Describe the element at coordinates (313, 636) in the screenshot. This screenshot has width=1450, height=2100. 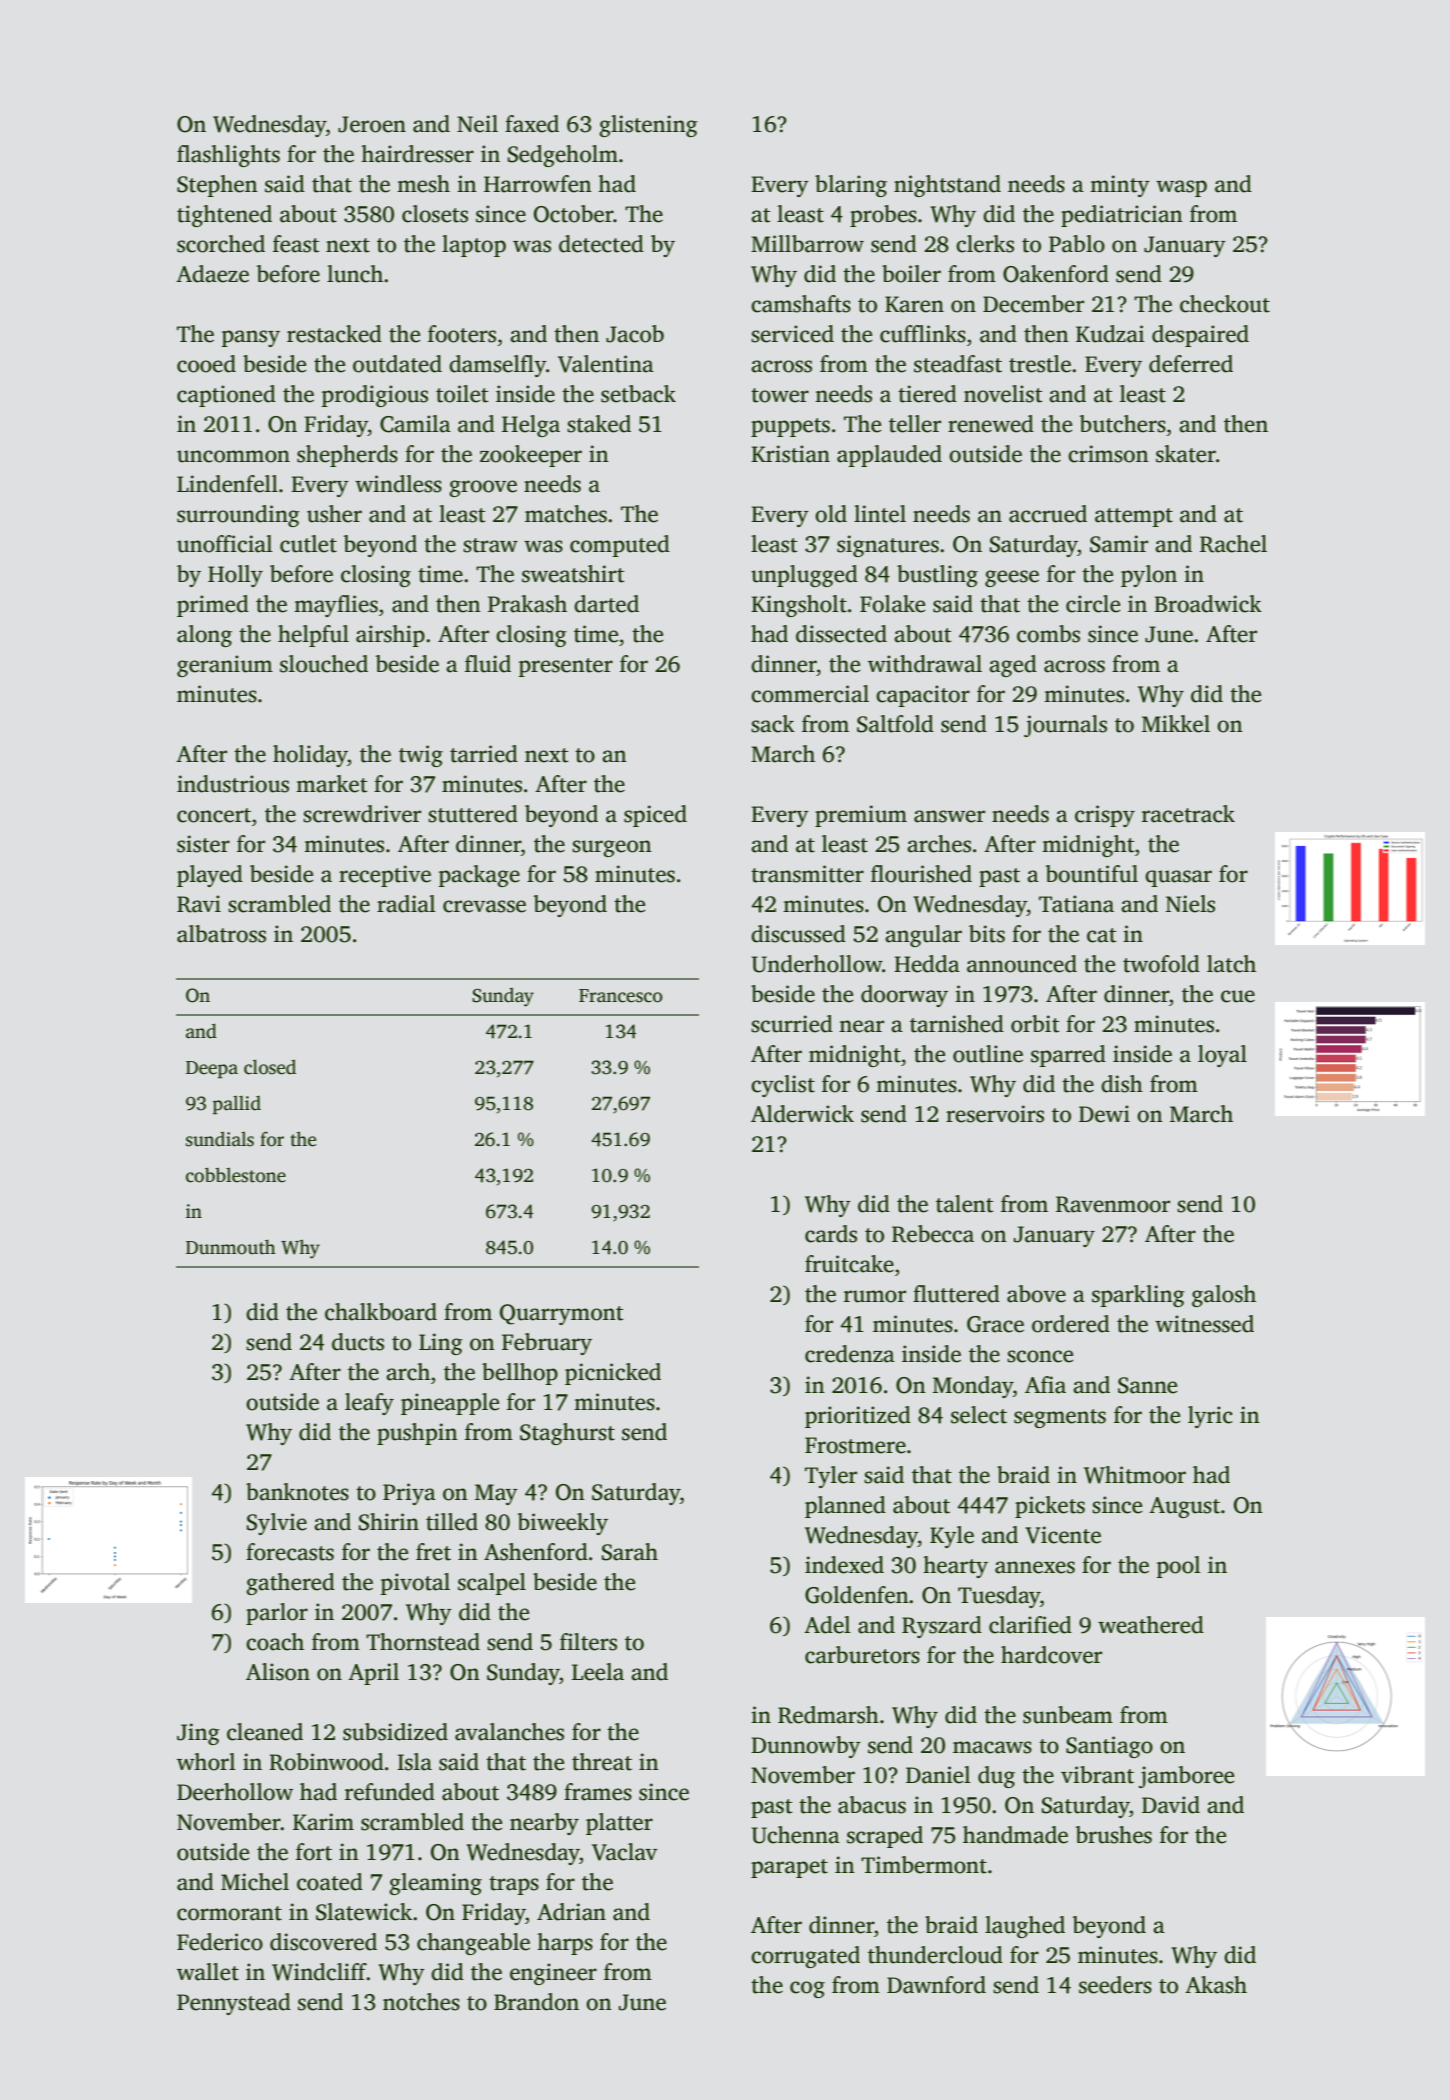
I see `helpful` at that location.
